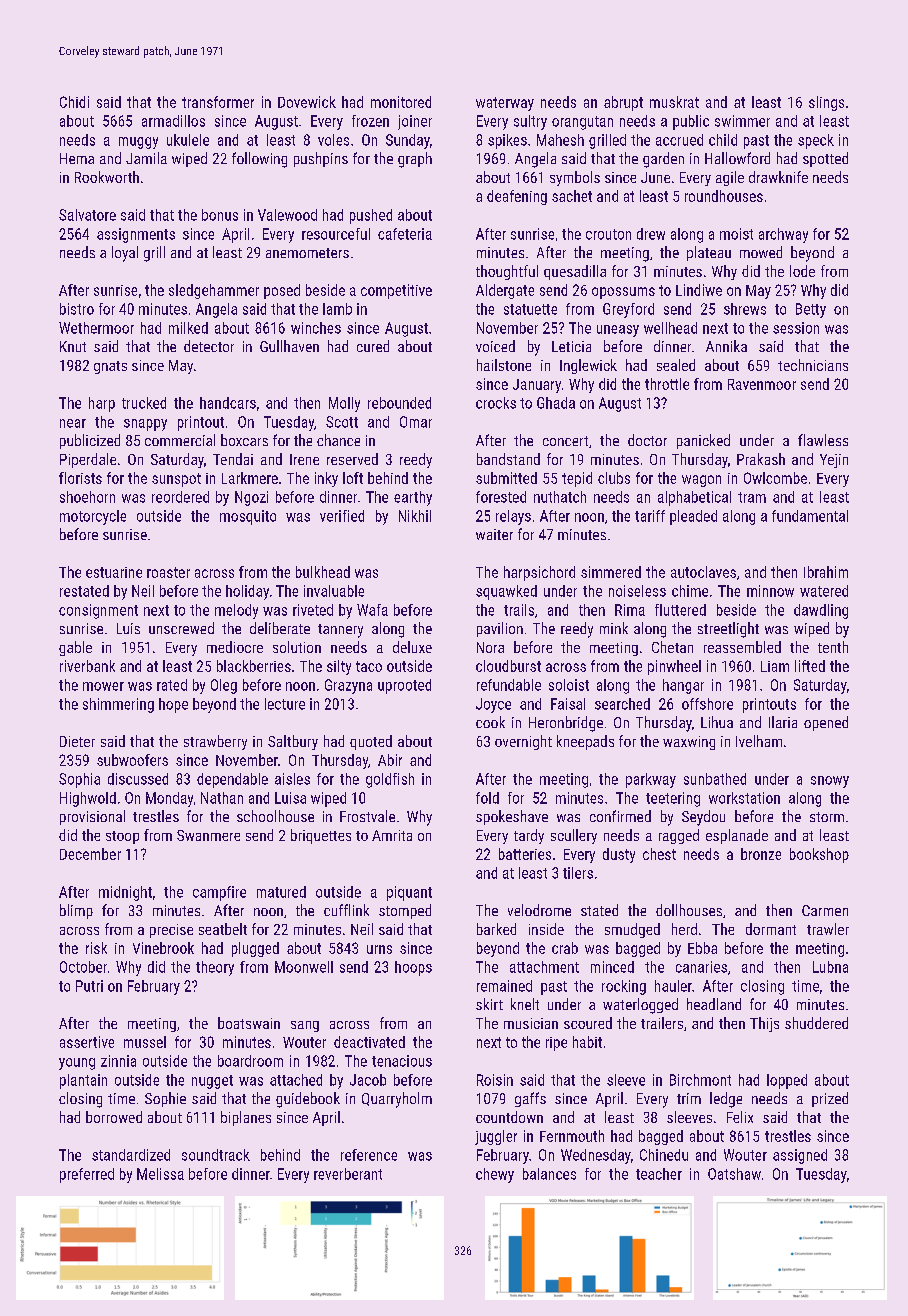 Image resolution: width=908 pixels, height=1316 pixels. Describe the element at coordinates (413, 498) in the image. I see `earthy` at that location.
